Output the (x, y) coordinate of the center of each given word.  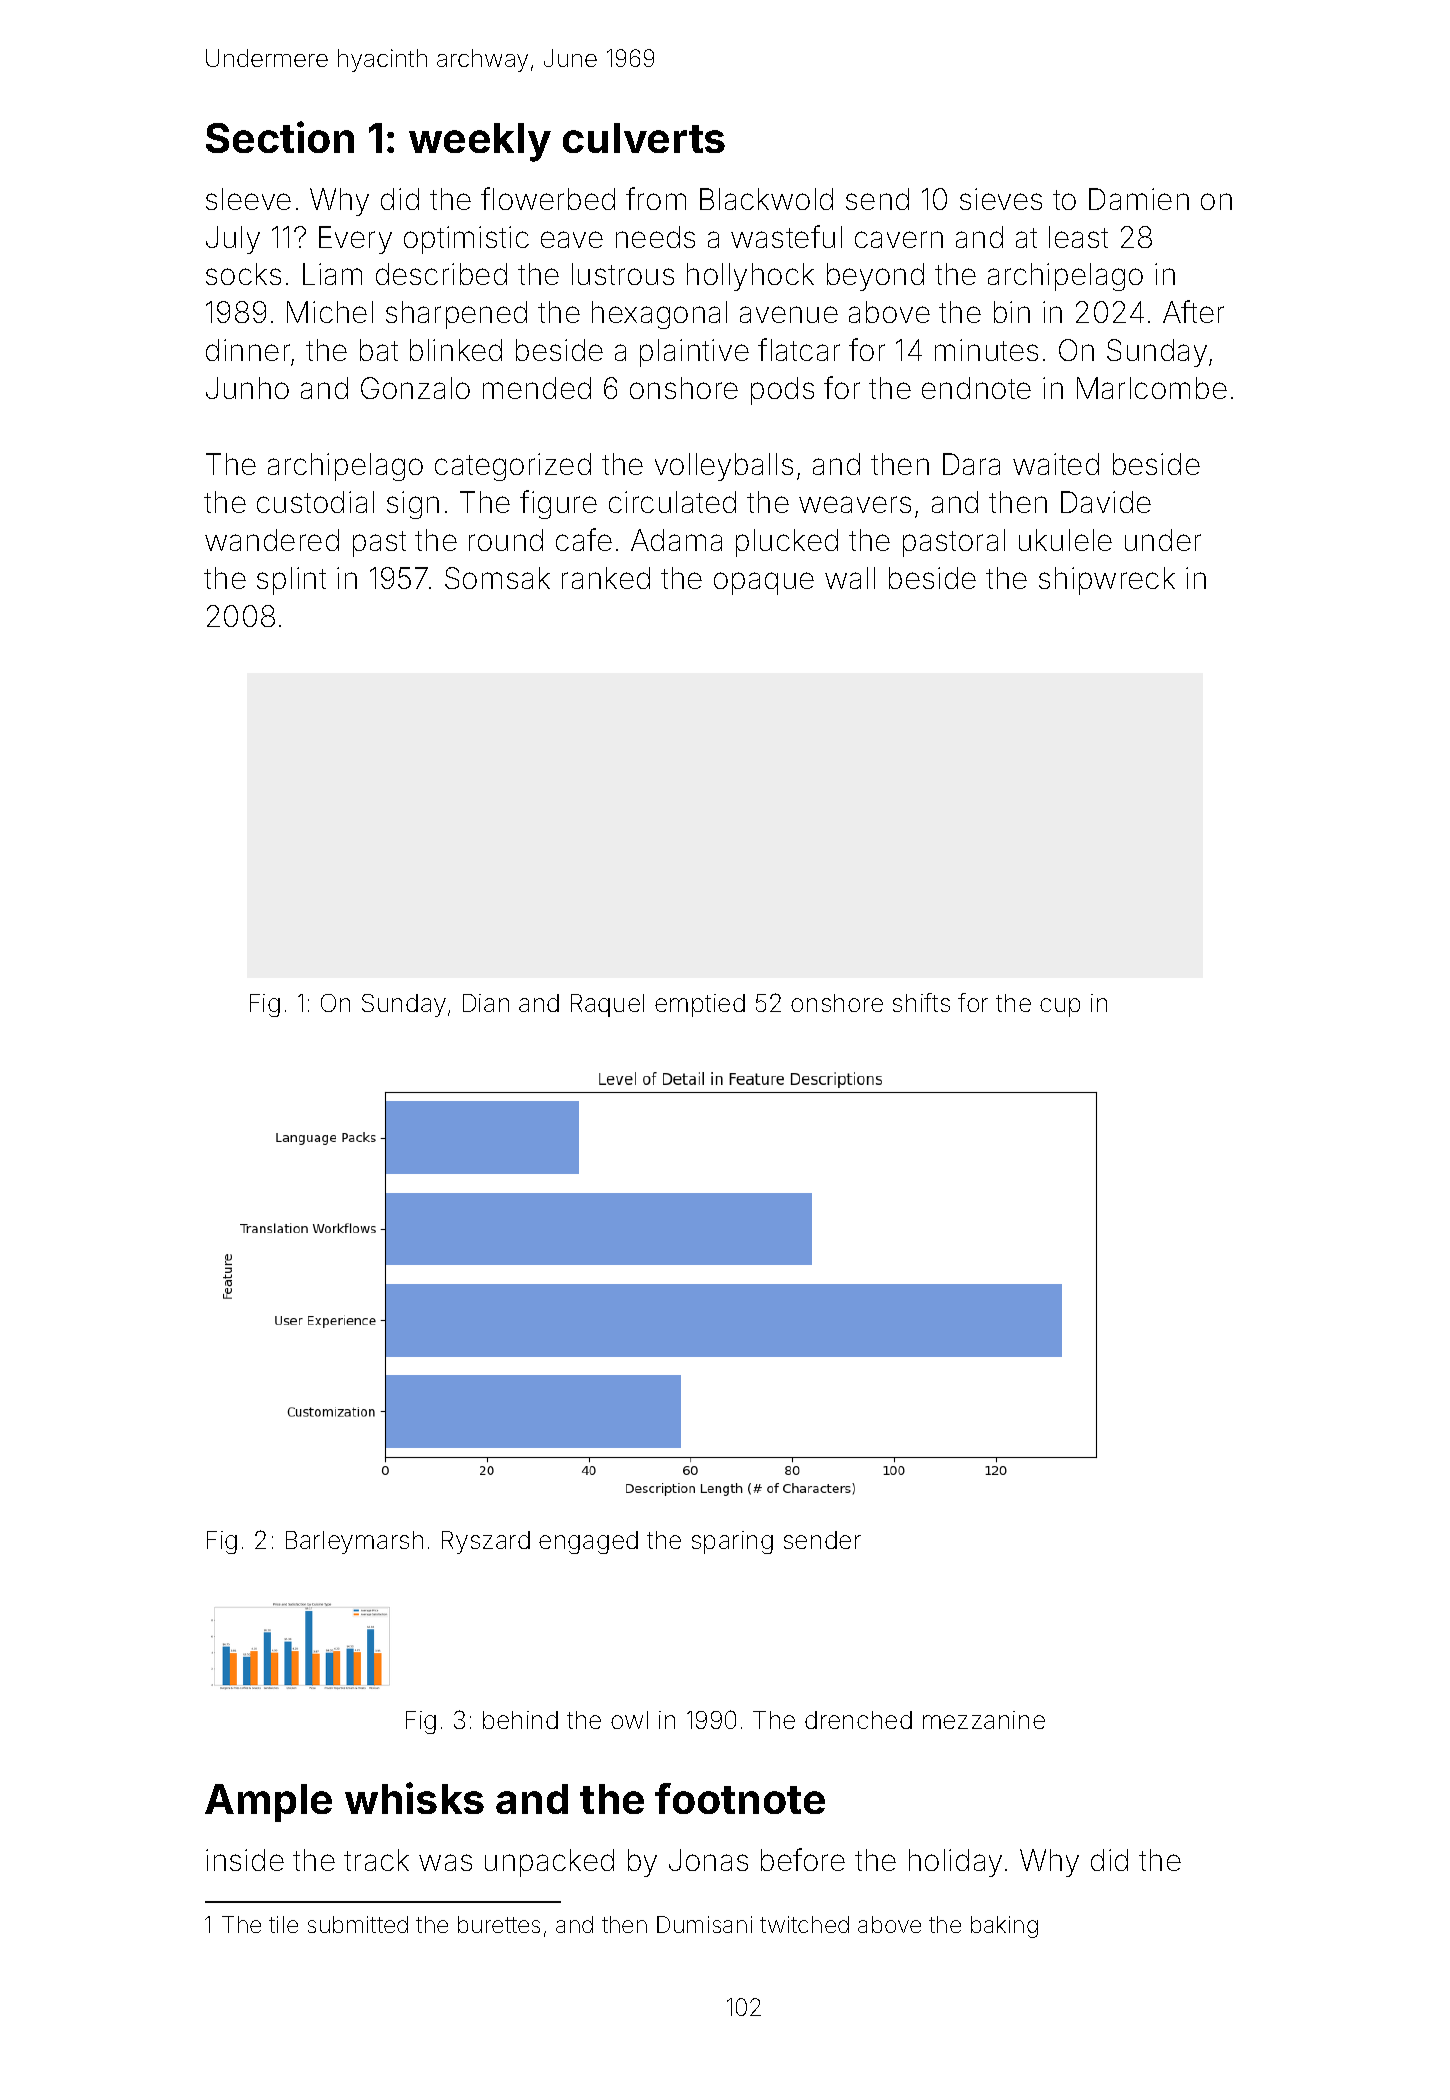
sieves (1001, 199)
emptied (700, 1005)
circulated (672, 502)
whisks (414, 1798)
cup (1060, 1007)
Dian (486, 1003)
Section (280, 137)
